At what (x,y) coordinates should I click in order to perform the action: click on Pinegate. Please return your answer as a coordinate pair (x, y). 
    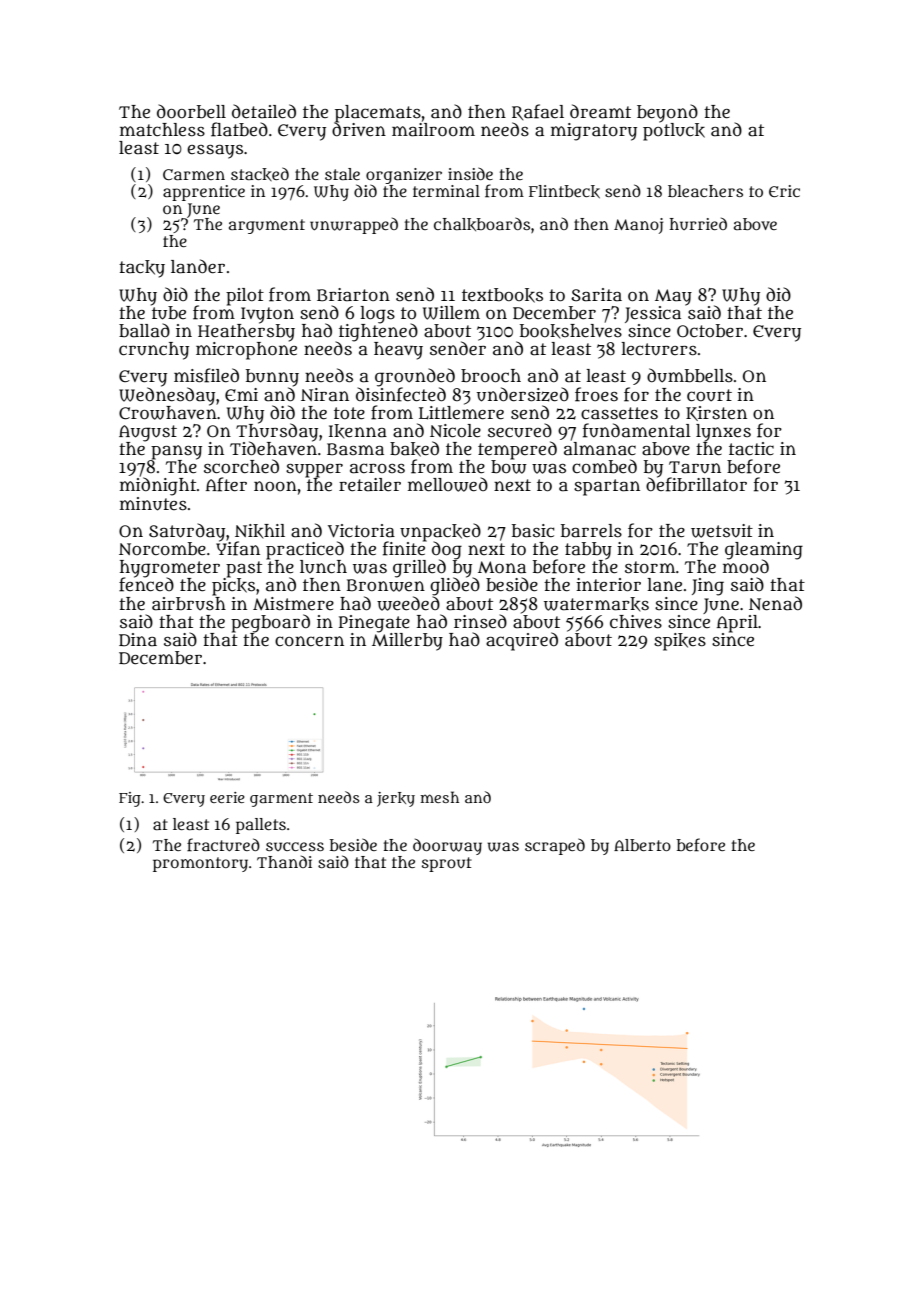
    Looking at the image, I should click on (374, 623).
